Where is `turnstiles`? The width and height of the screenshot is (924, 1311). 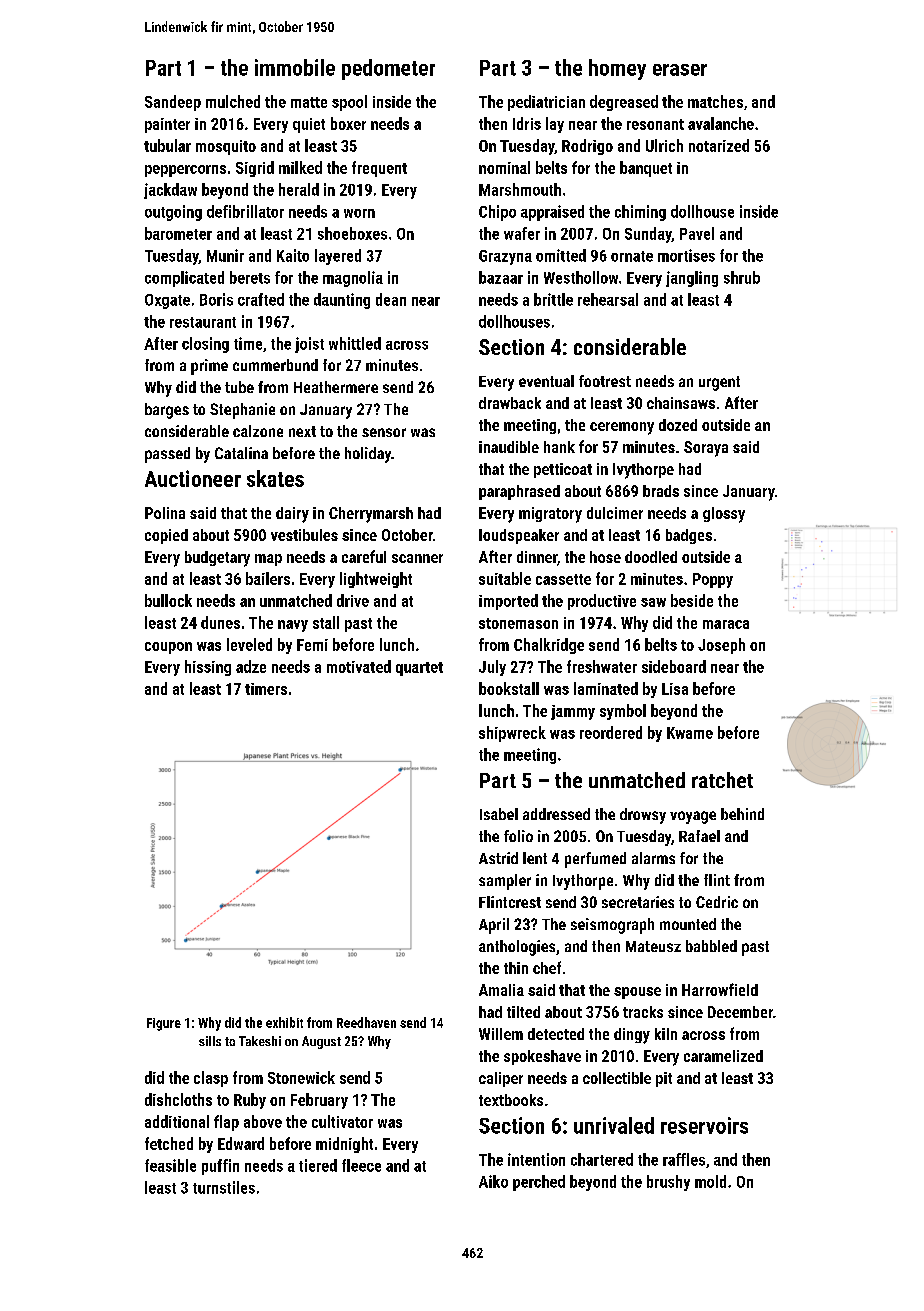 turnstiles is located at coordinates (224, 1187).
